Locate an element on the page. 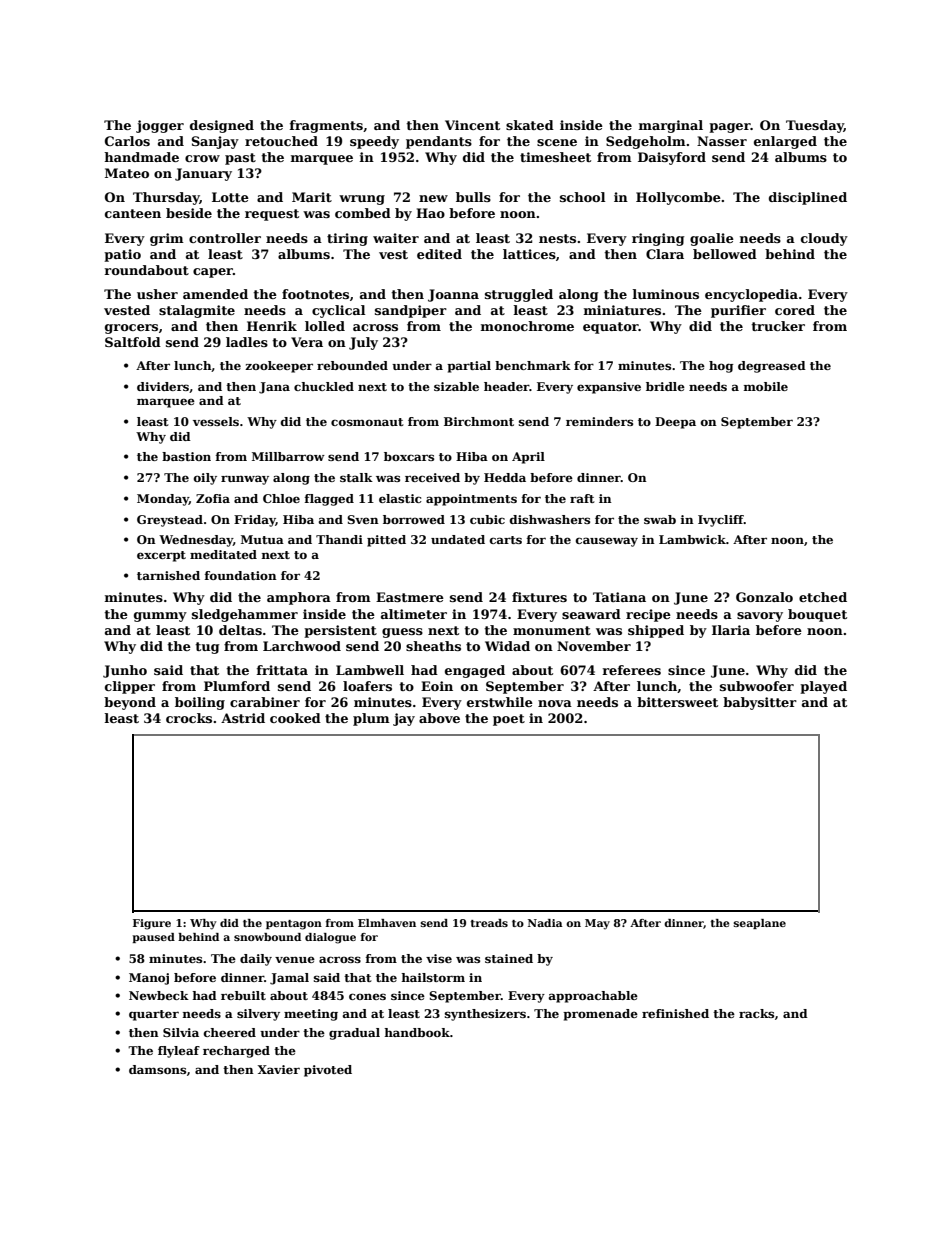  cubic is located at coordinates (487, 519).
